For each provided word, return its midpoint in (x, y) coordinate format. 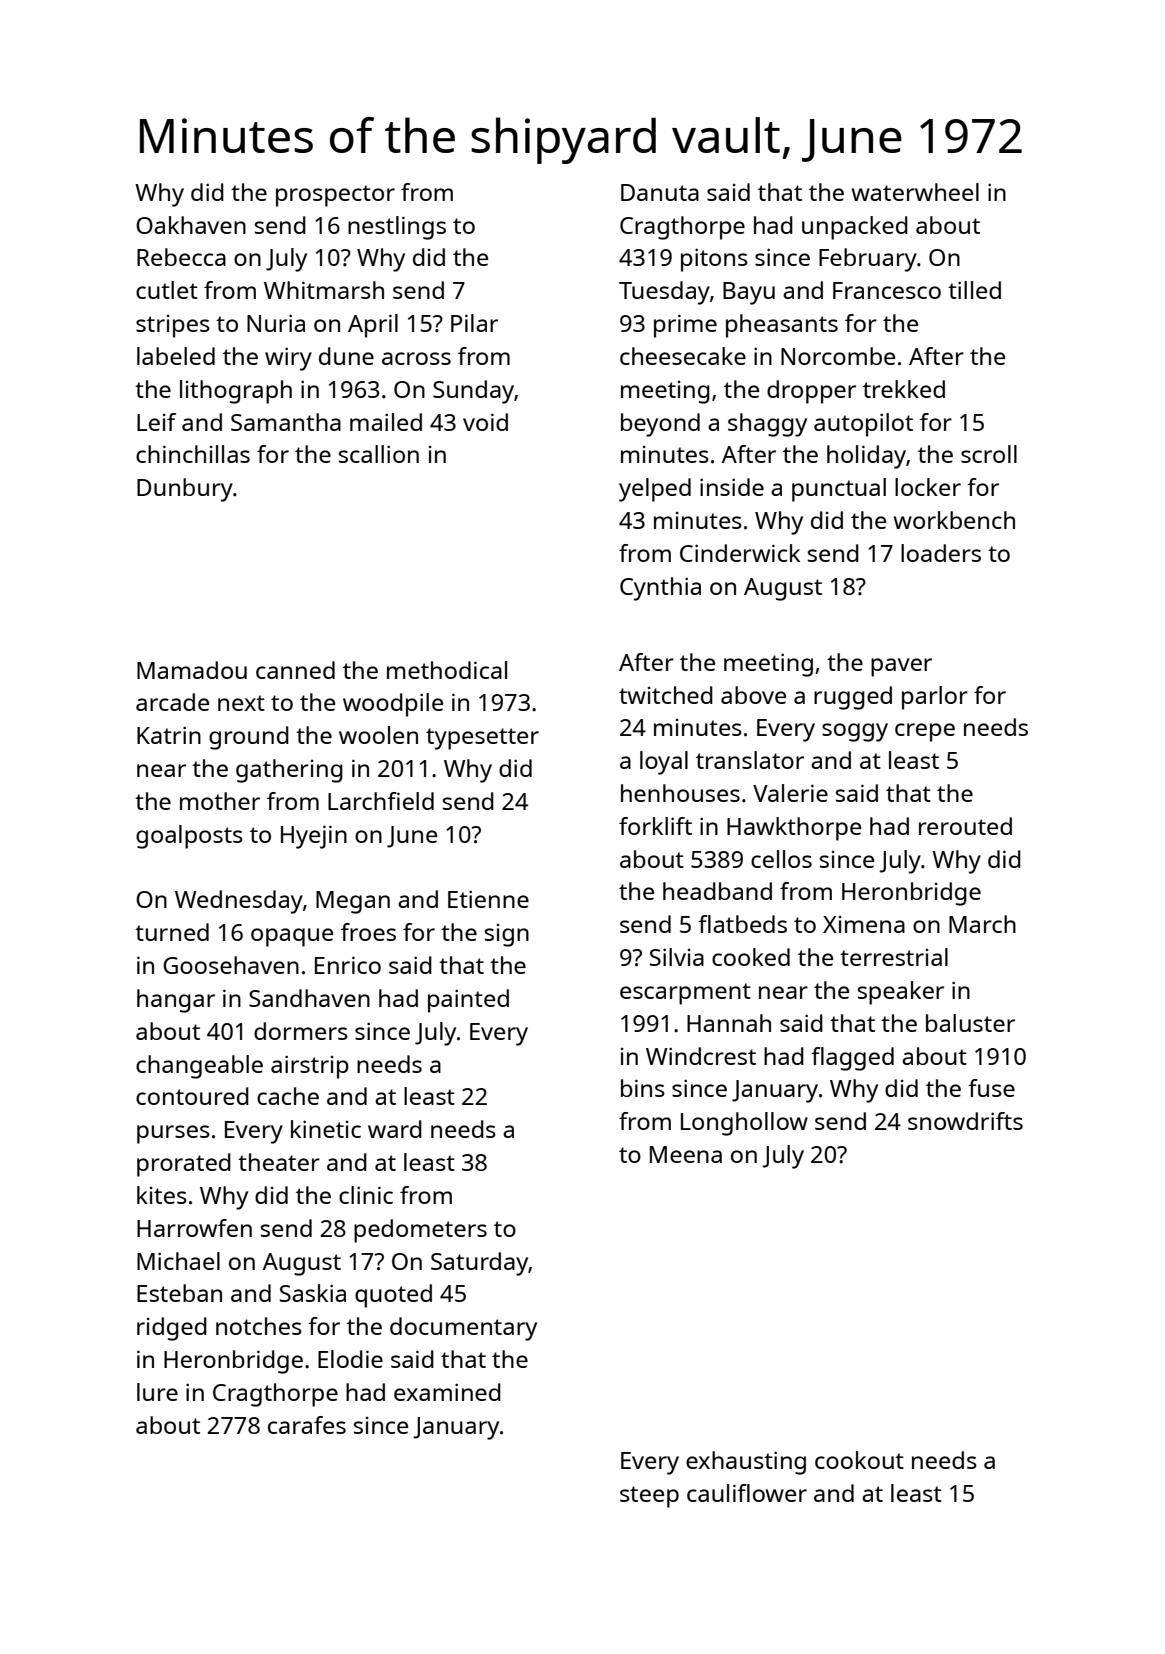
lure (157, 1392)
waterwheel (915, 192)
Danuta (660, 192)
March (982, 924)
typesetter (482, 739)
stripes (173, 326)
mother (220, 801)
